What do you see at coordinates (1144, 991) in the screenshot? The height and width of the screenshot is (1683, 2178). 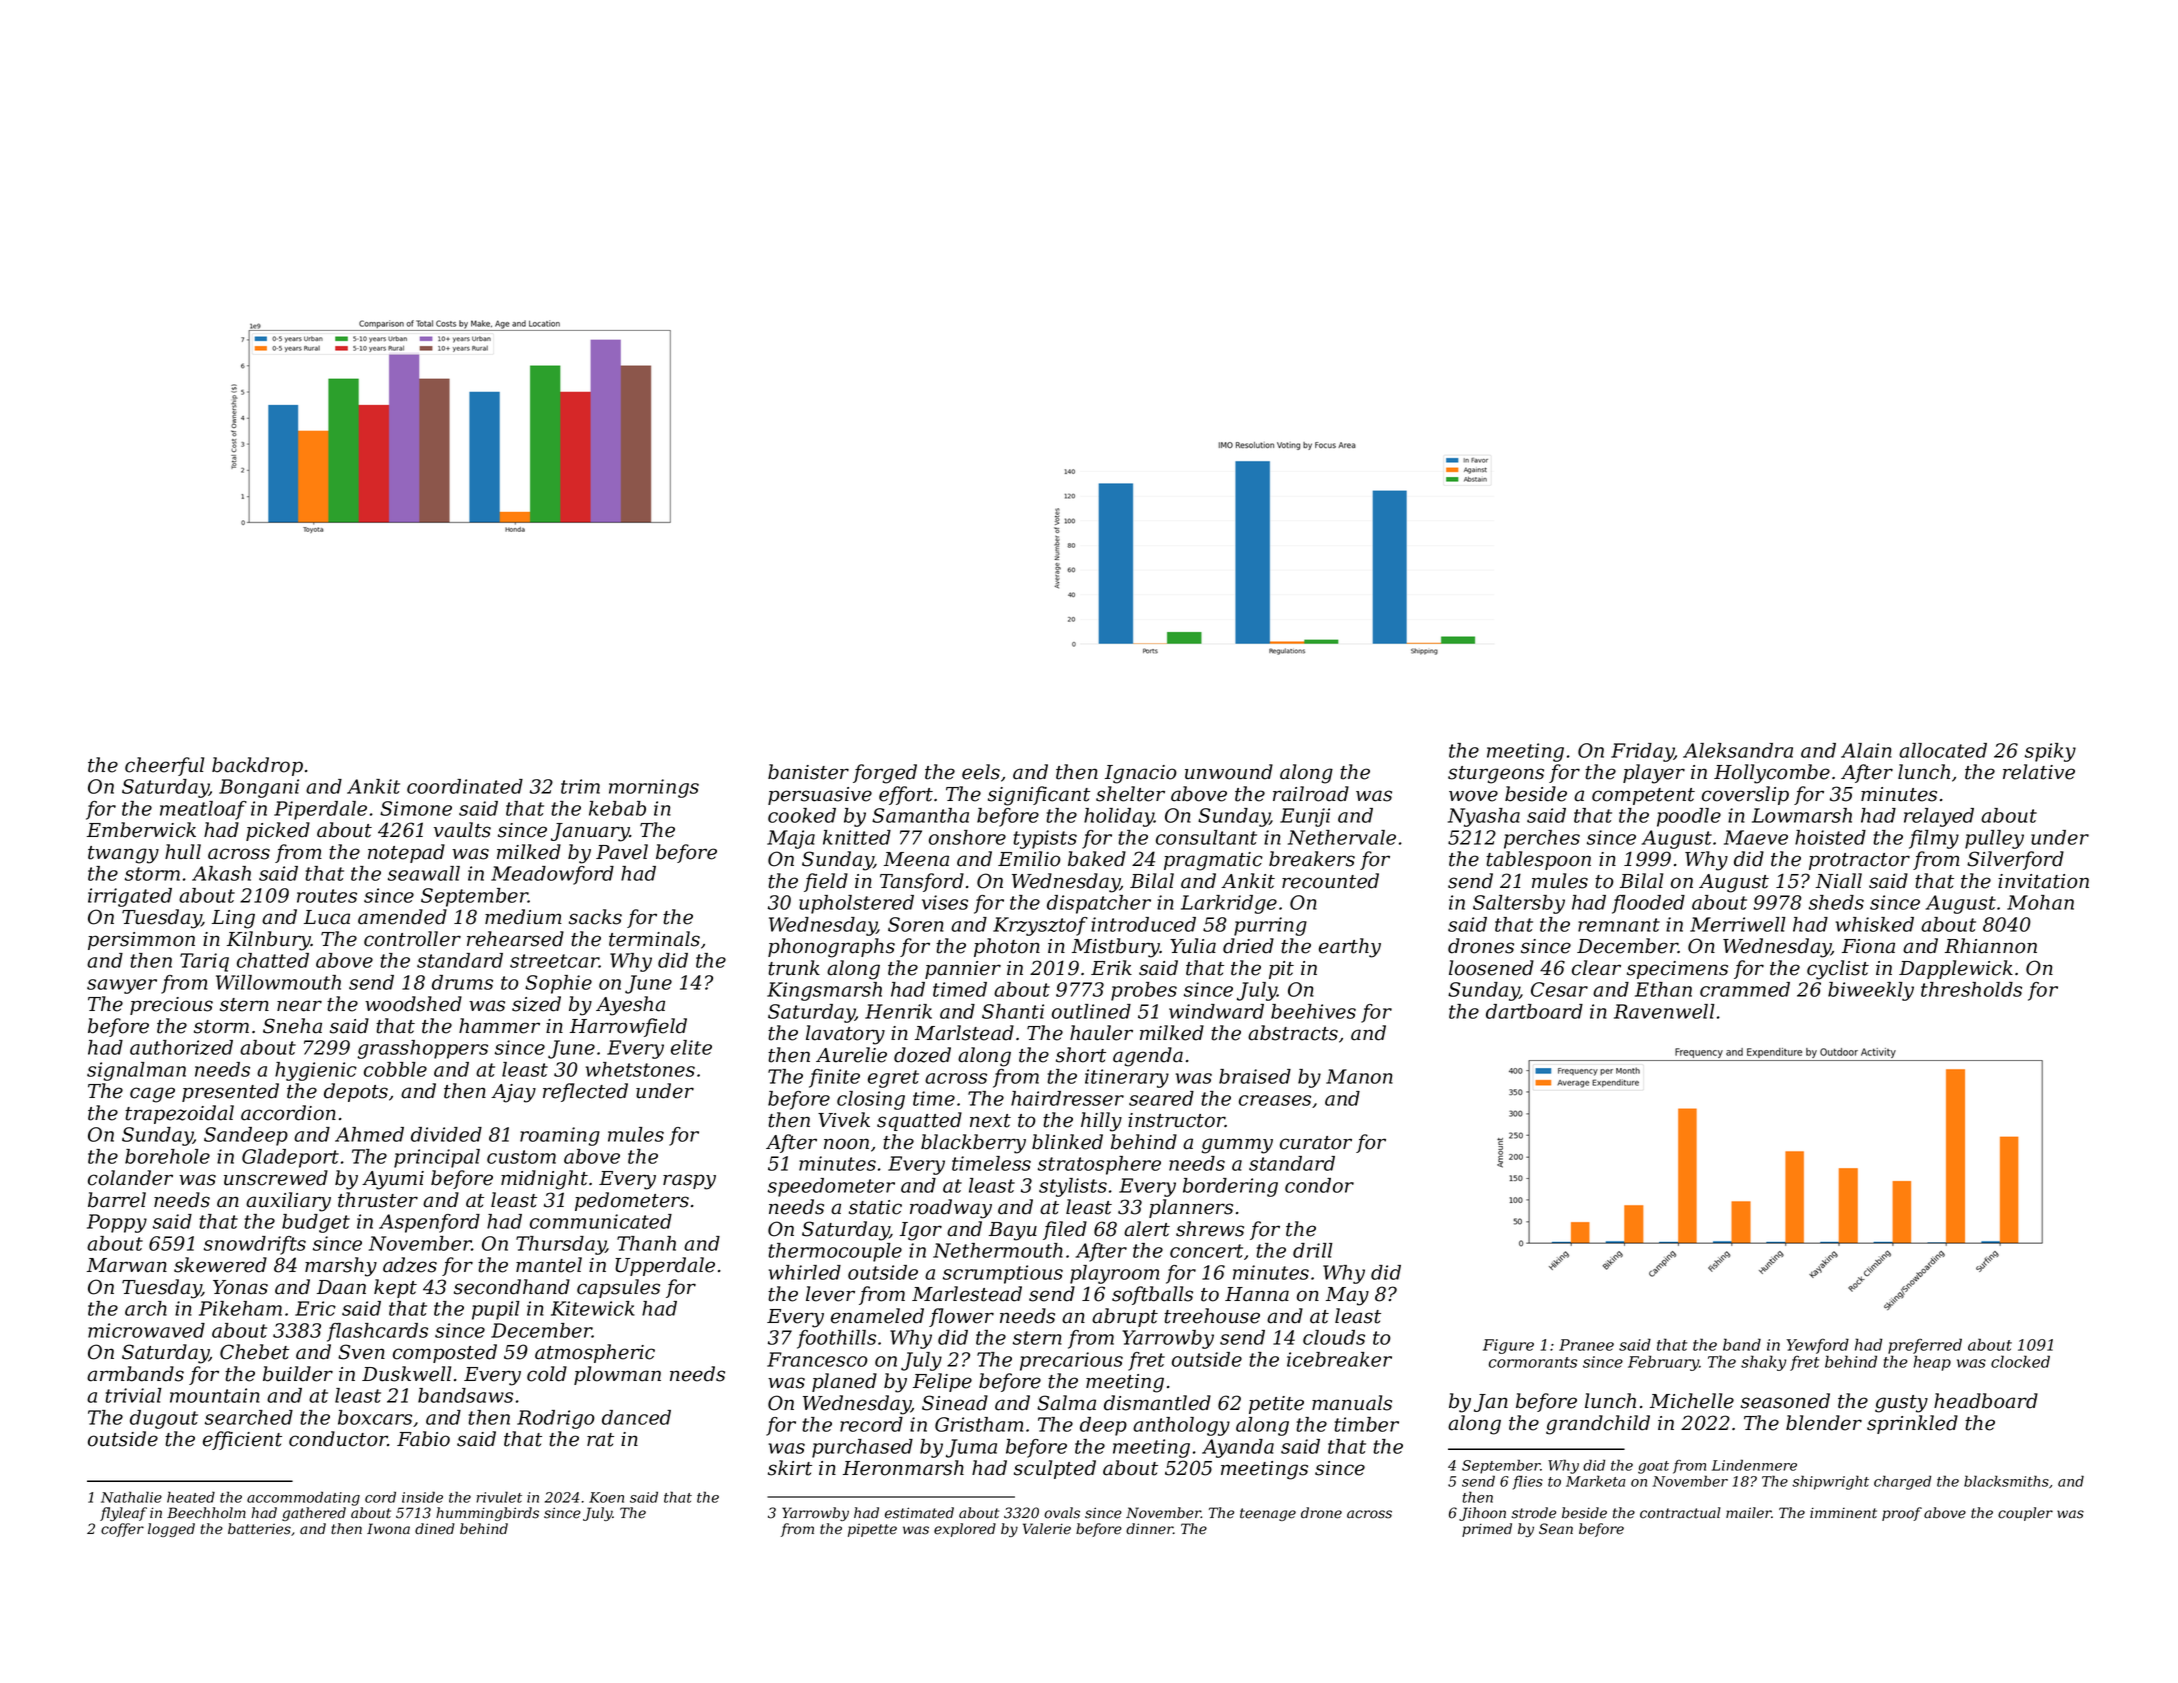 I see `probes` at bounding box center [1144, 991].
